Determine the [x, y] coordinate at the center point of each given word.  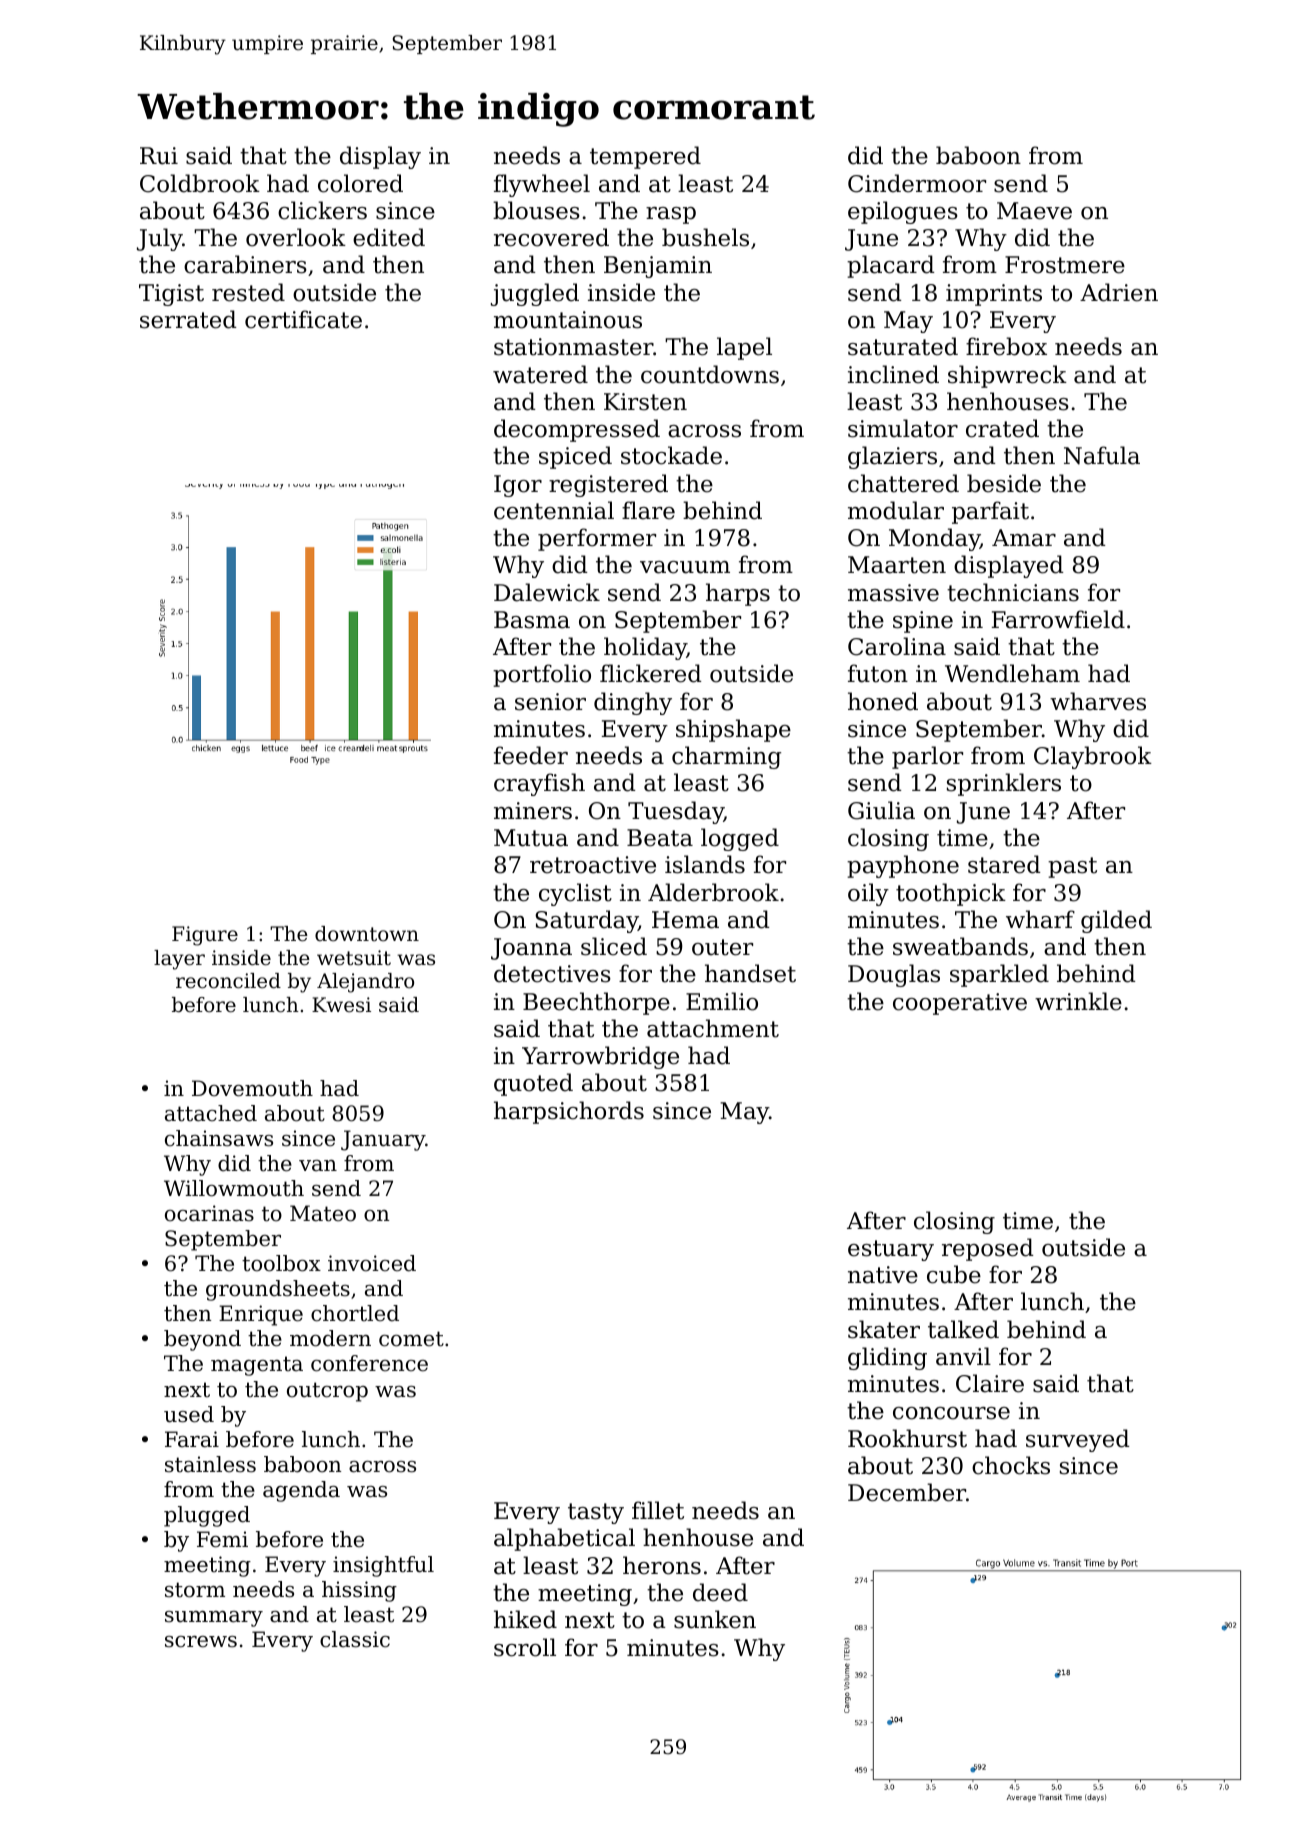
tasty [596, 1513]
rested [248, 292]
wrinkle [1078, 1001]
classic [355, 1639]
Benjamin [658, 267]
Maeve [1034, 211]
